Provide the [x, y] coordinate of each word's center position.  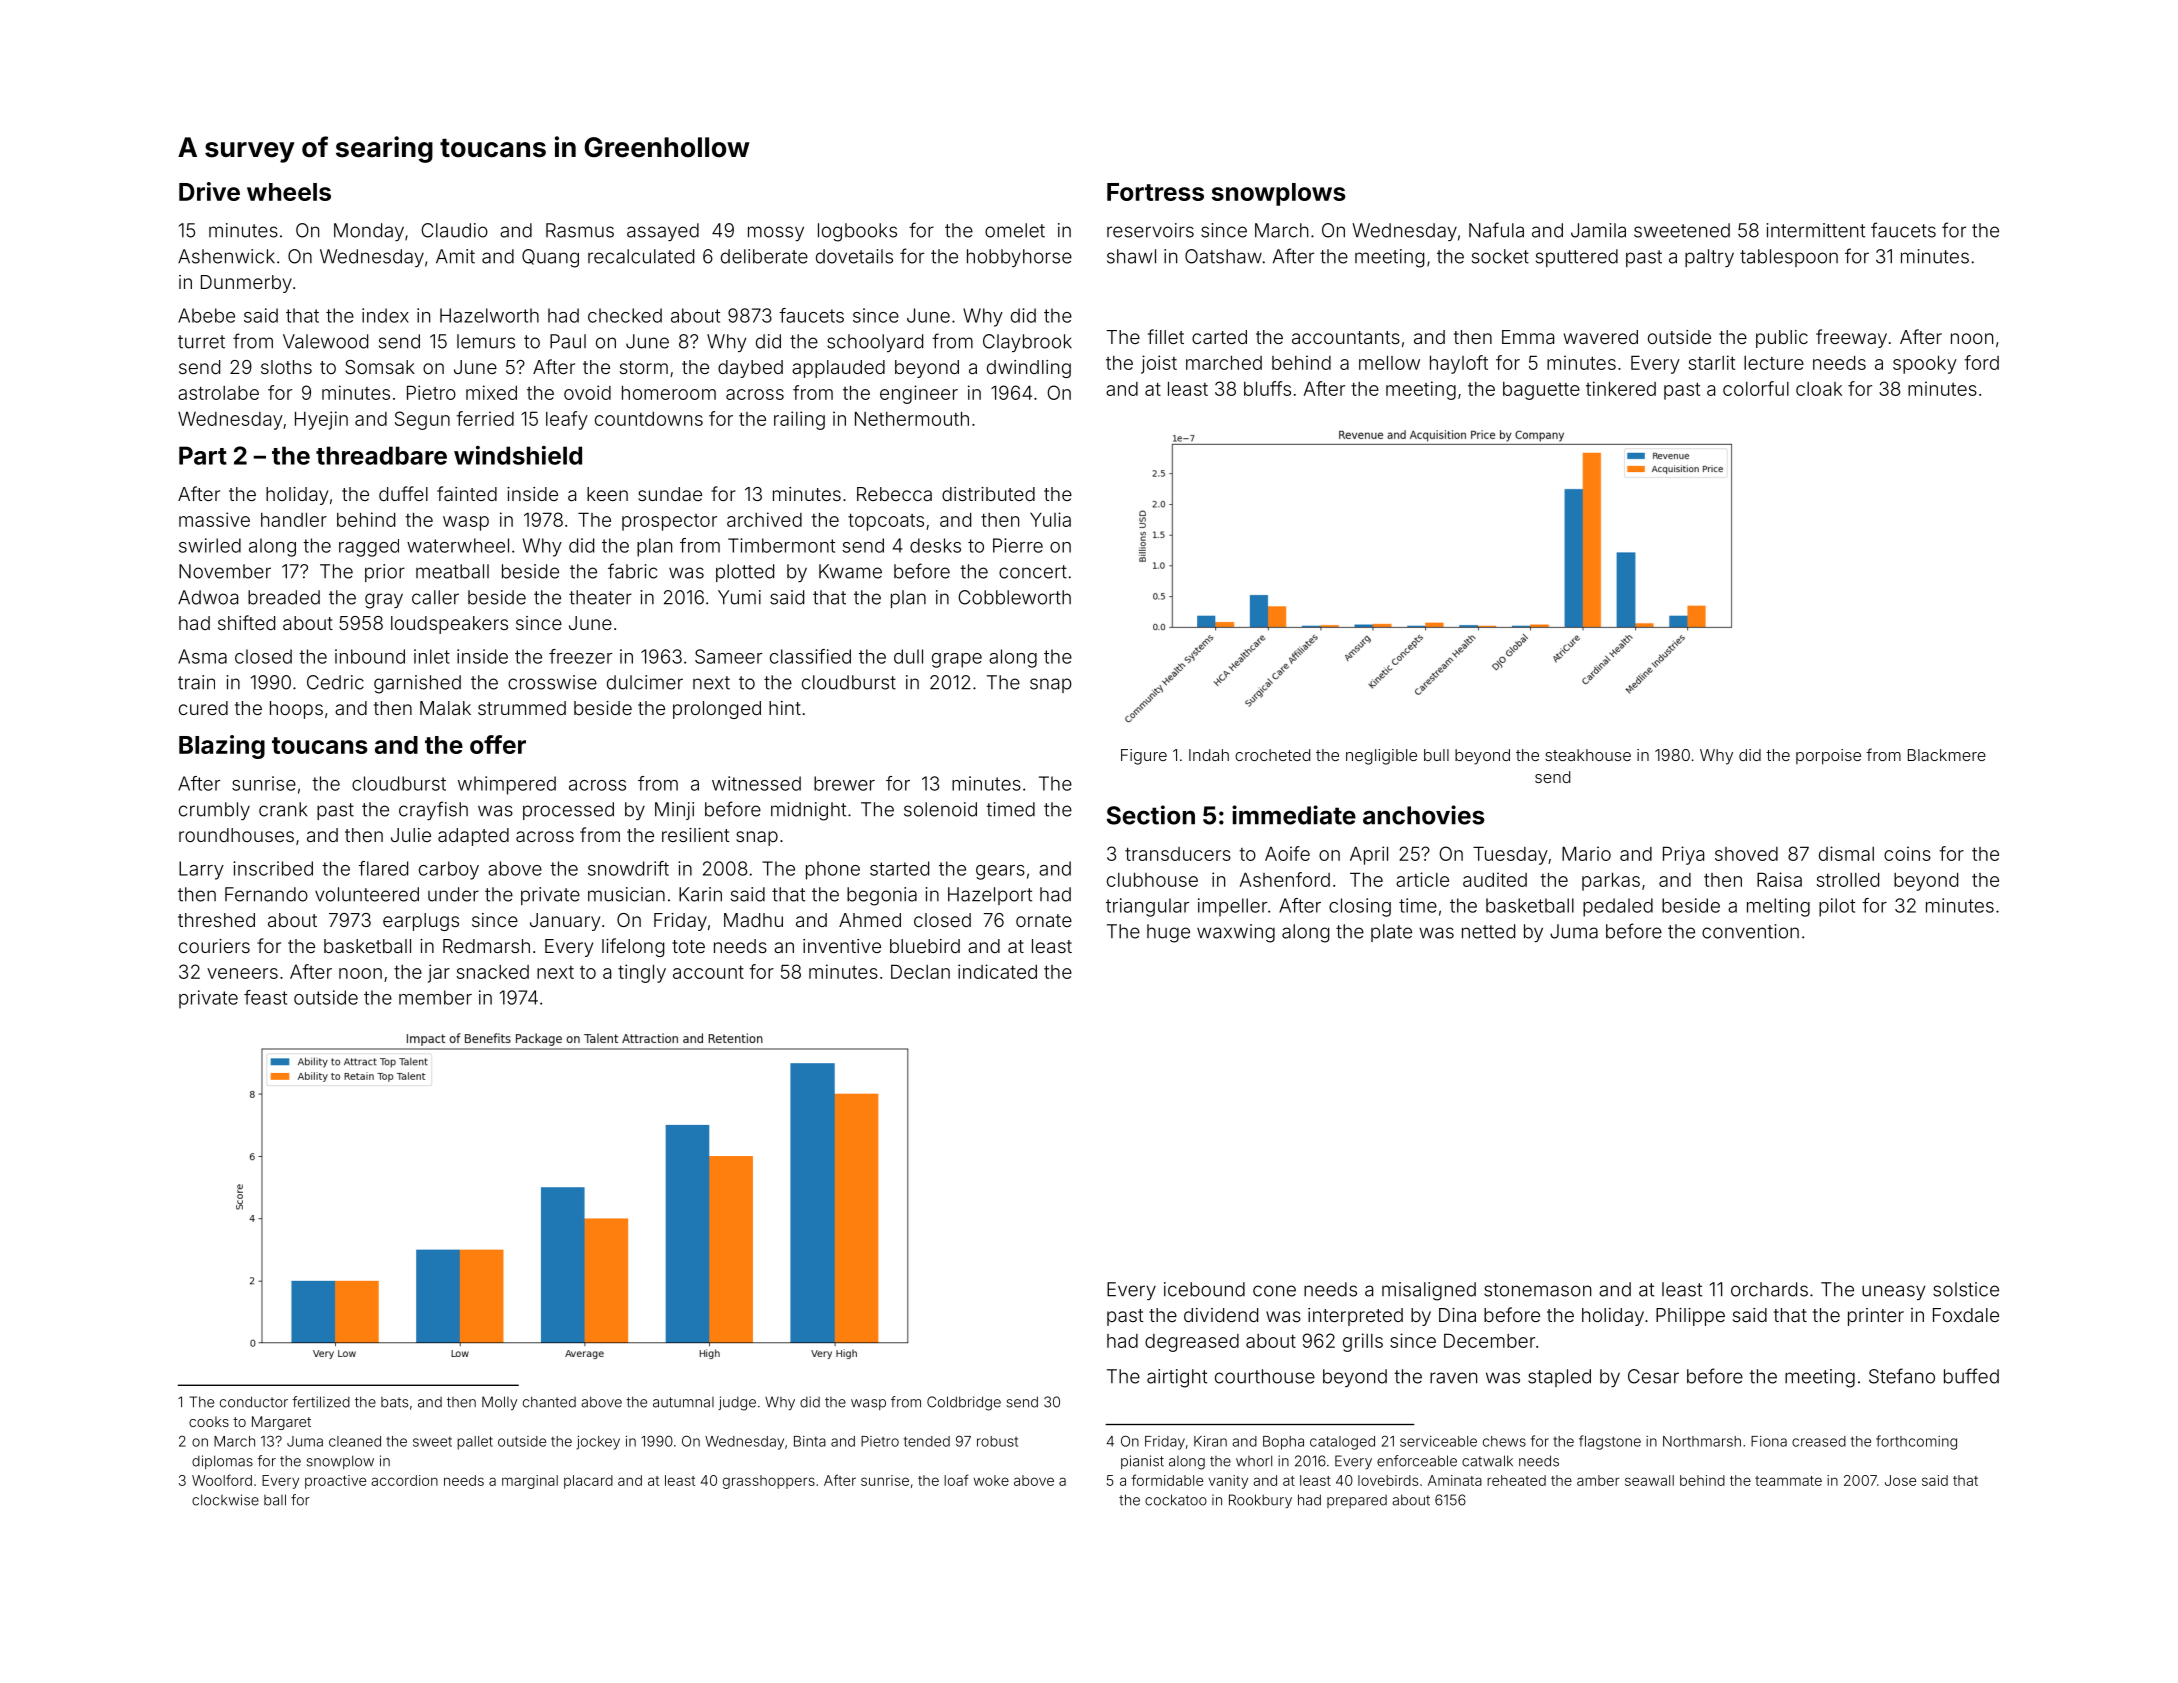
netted [1488, 931]
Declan [920, 971]
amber [1598, 1480]
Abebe [206, 315]
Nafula [1496, 230]
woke [991, 1480]
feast [265, 997]
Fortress [1155, 192]
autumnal [683, 1402]
